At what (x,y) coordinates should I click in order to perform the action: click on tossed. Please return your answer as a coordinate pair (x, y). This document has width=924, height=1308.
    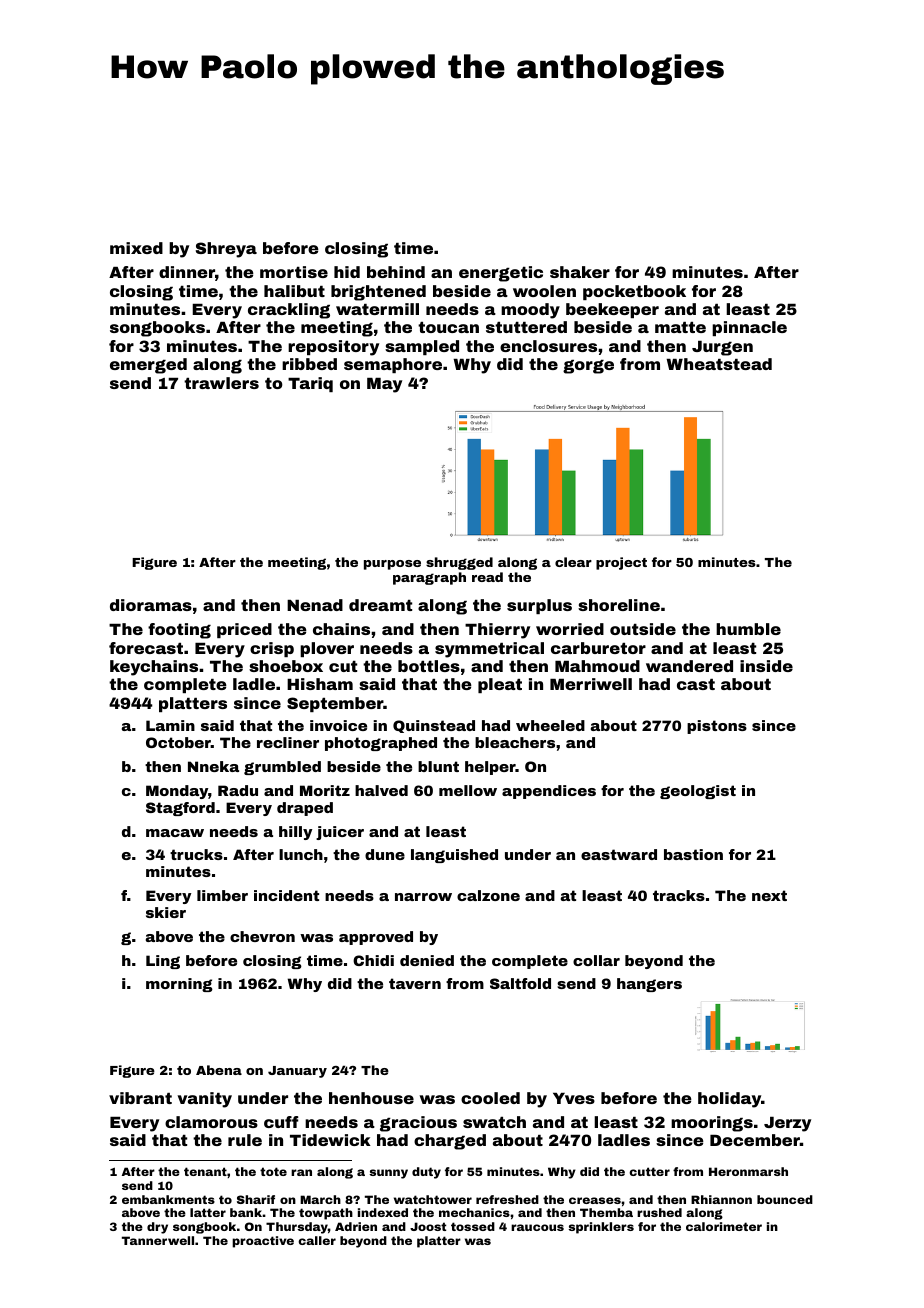
    Looking at the image, I should click on (473, 1226).
